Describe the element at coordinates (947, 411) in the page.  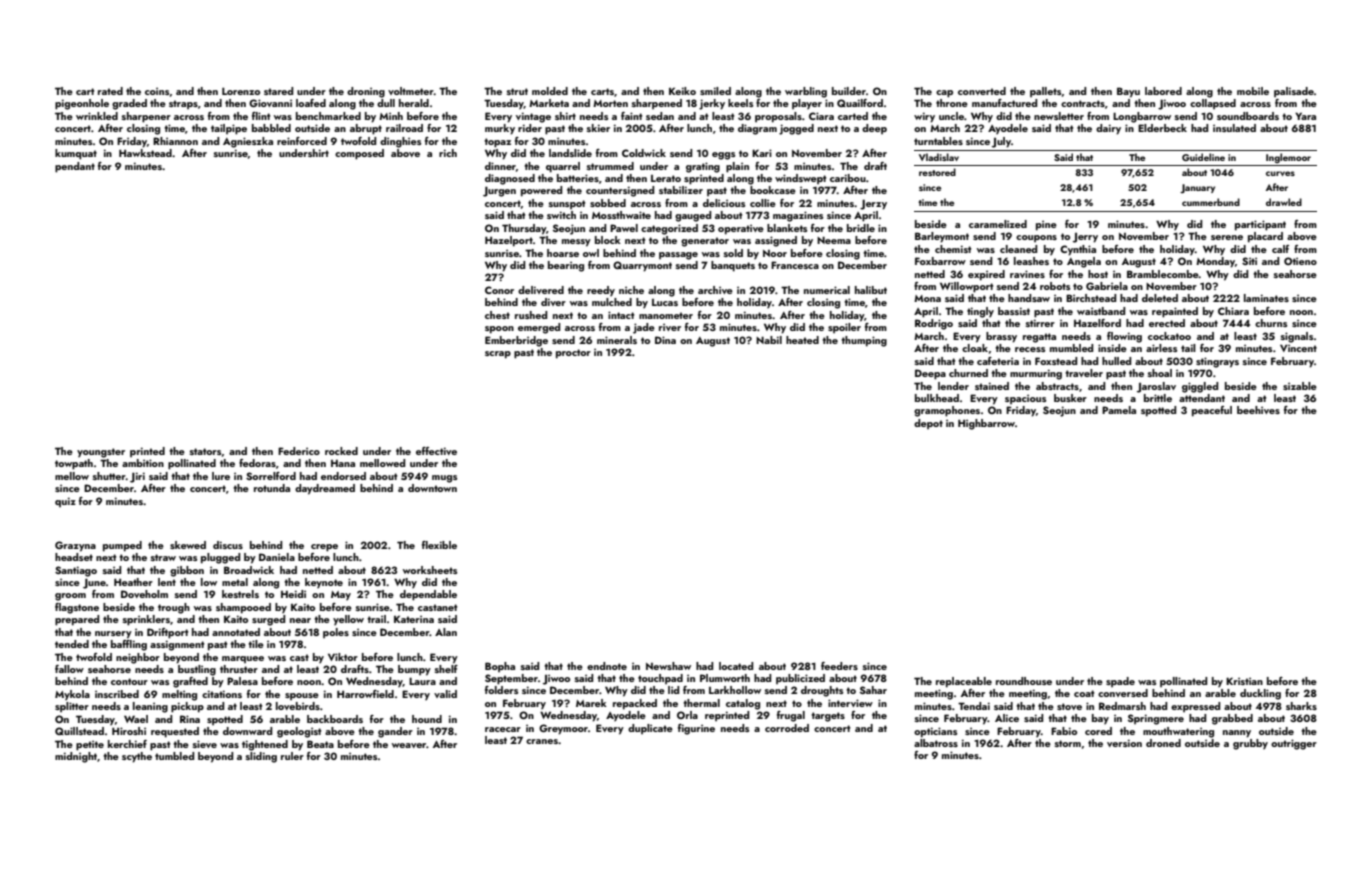
I see `gramophones` at that location.
